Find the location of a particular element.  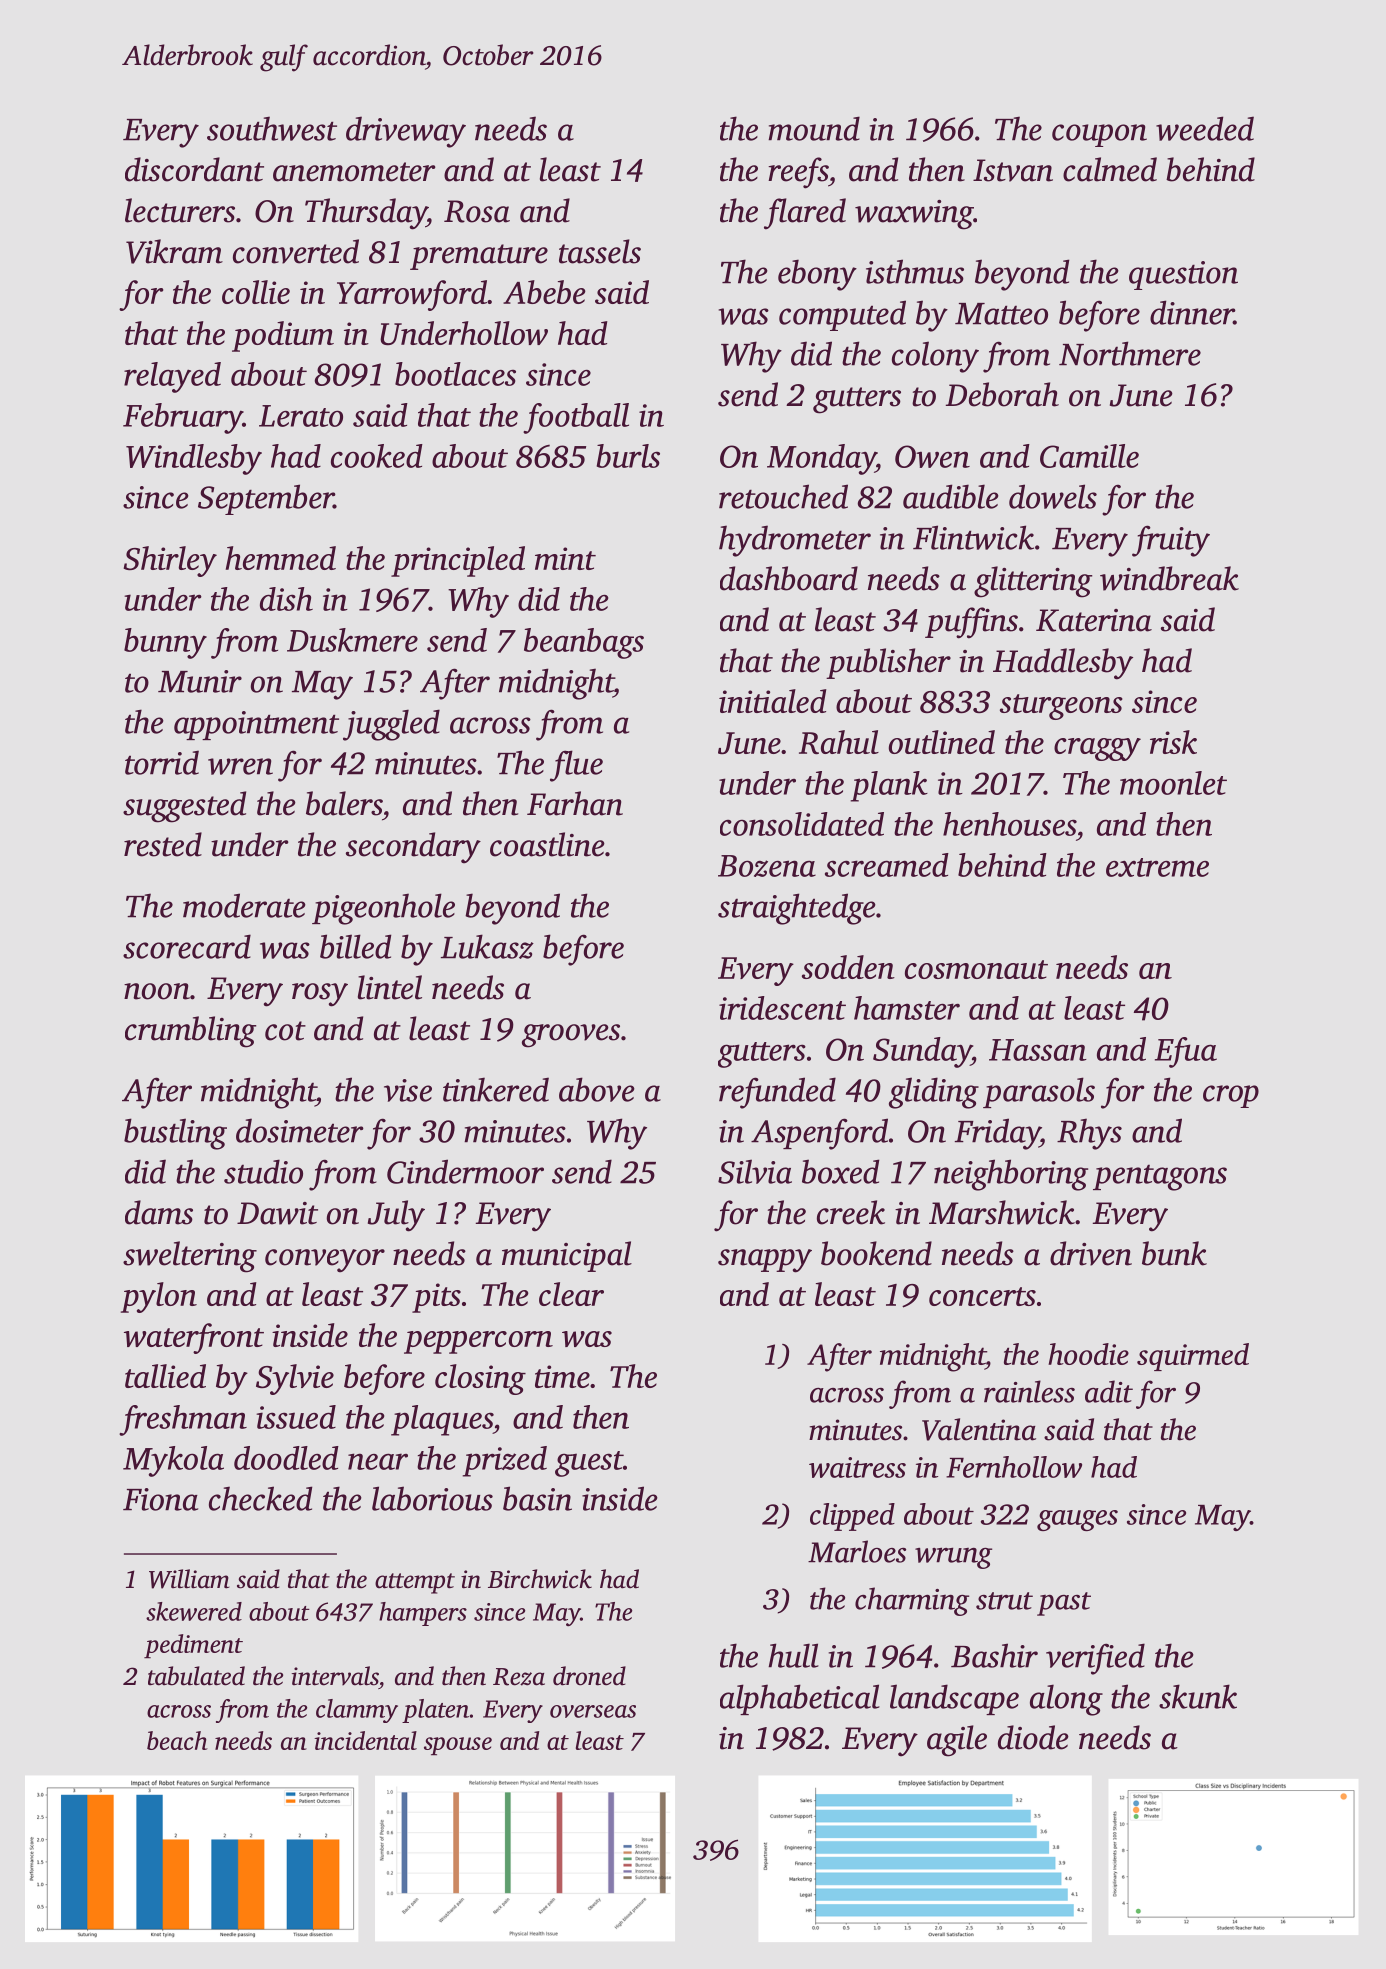

dish is located at coordinates (286, 599).
